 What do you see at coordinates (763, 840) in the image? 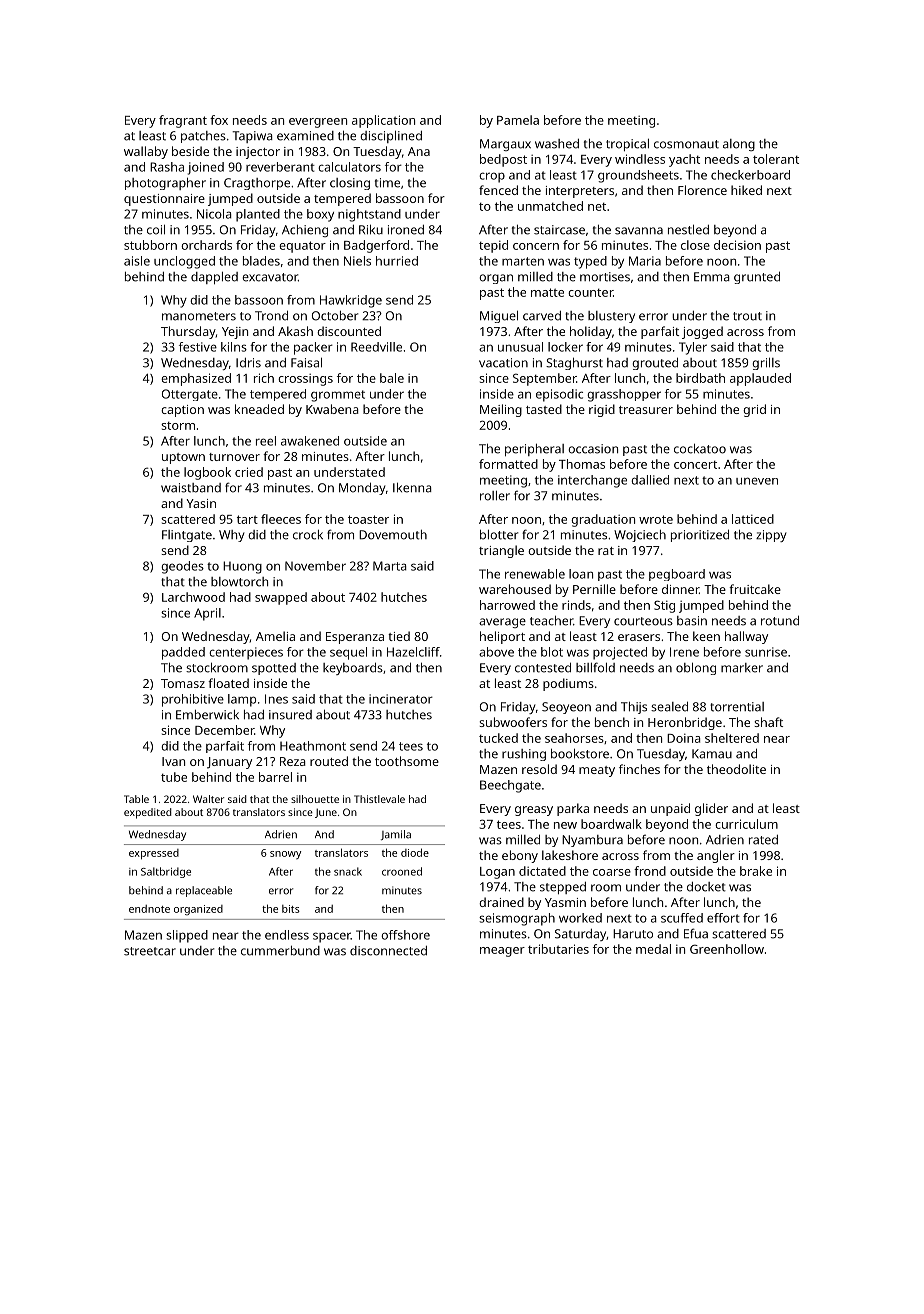
I see `rated` at bounding box center [763, 840].
